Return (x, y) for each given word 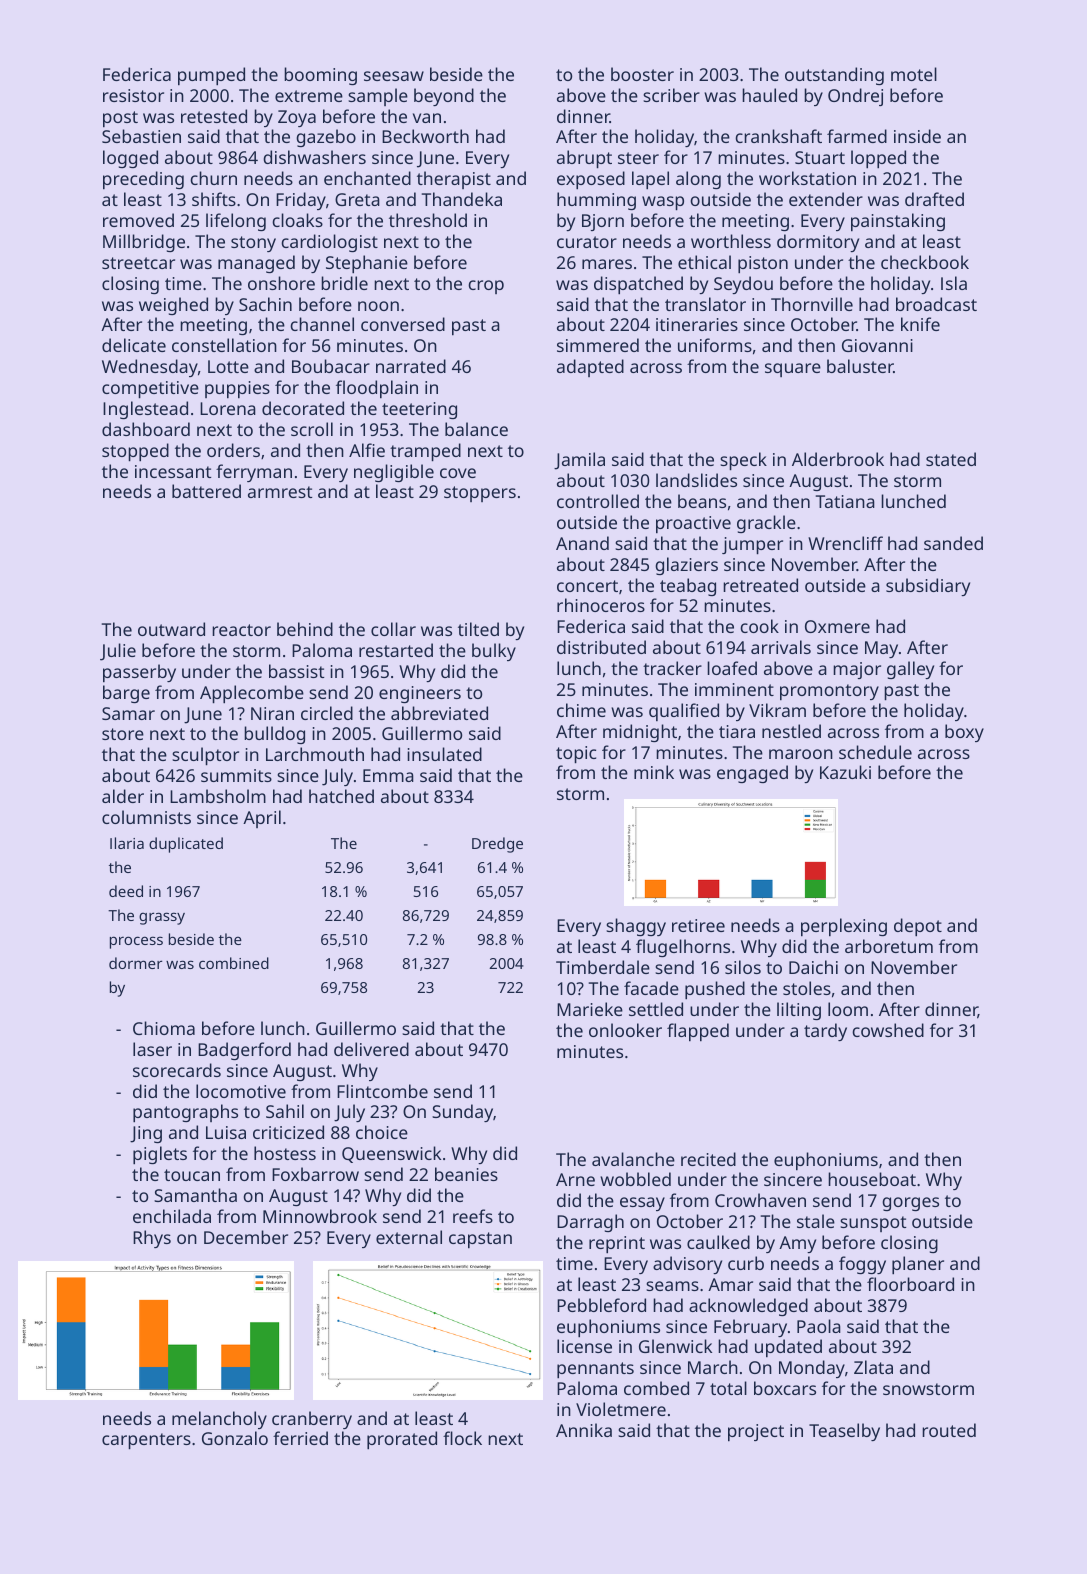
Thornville (812, 304)
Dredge (497, 845)
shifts (214, 199)
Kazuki (845, 772)
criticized (288, 1132)
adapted (590, 368)
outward (171, 629)
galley (910, 670)
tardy (825, 1032)
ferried (300, 1438)
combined (234, 963)
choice (382, 1132)
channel (322, 324)
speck (743, 461)
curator (587, 242)
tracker (672, 668)
